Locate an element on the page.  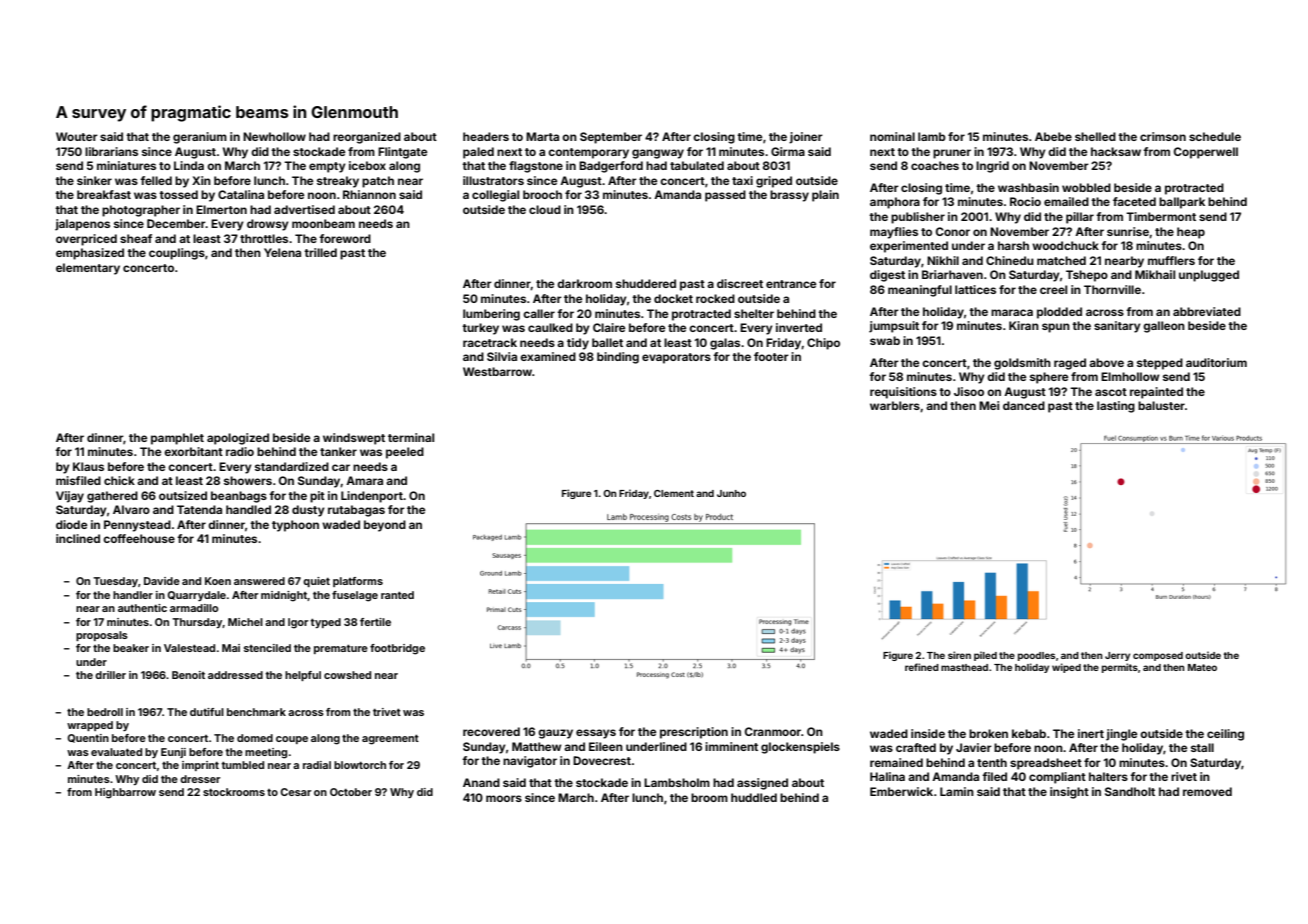
caller is located at coordinates (539, 313).
